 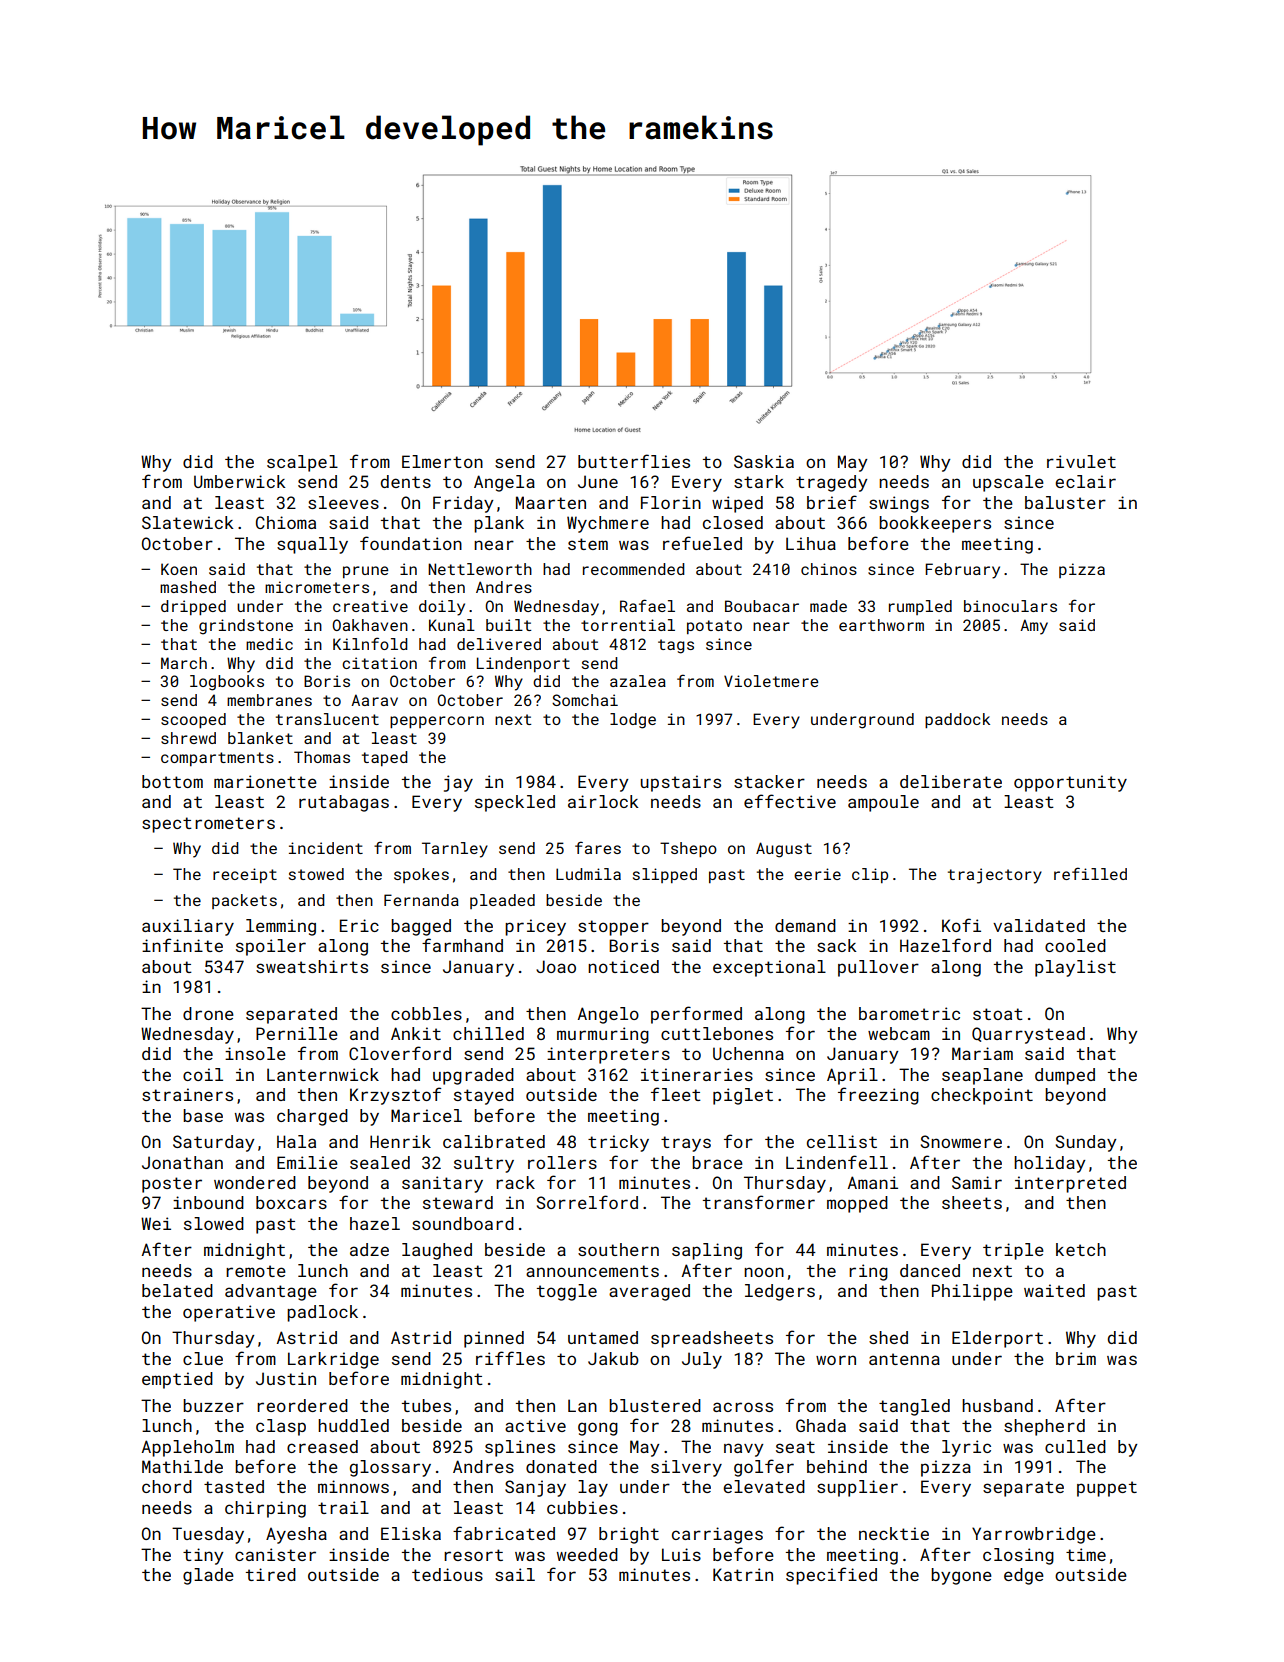 I want to click on webcam, so click(x=899, y=1033).
